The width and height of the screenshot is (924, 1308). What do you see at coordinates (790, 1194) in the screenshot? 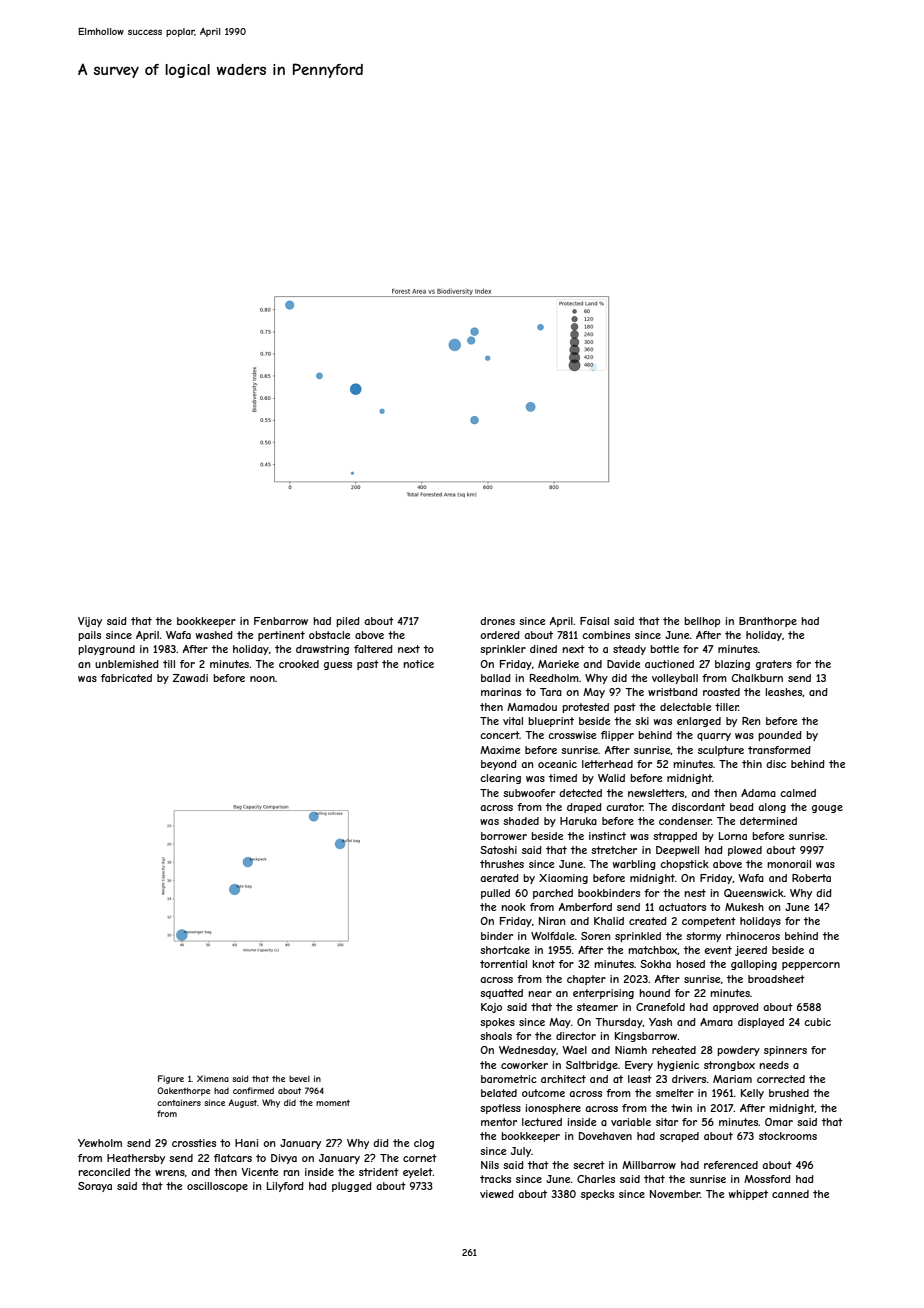
I see `canned` at bounding box center [790, 1194].
